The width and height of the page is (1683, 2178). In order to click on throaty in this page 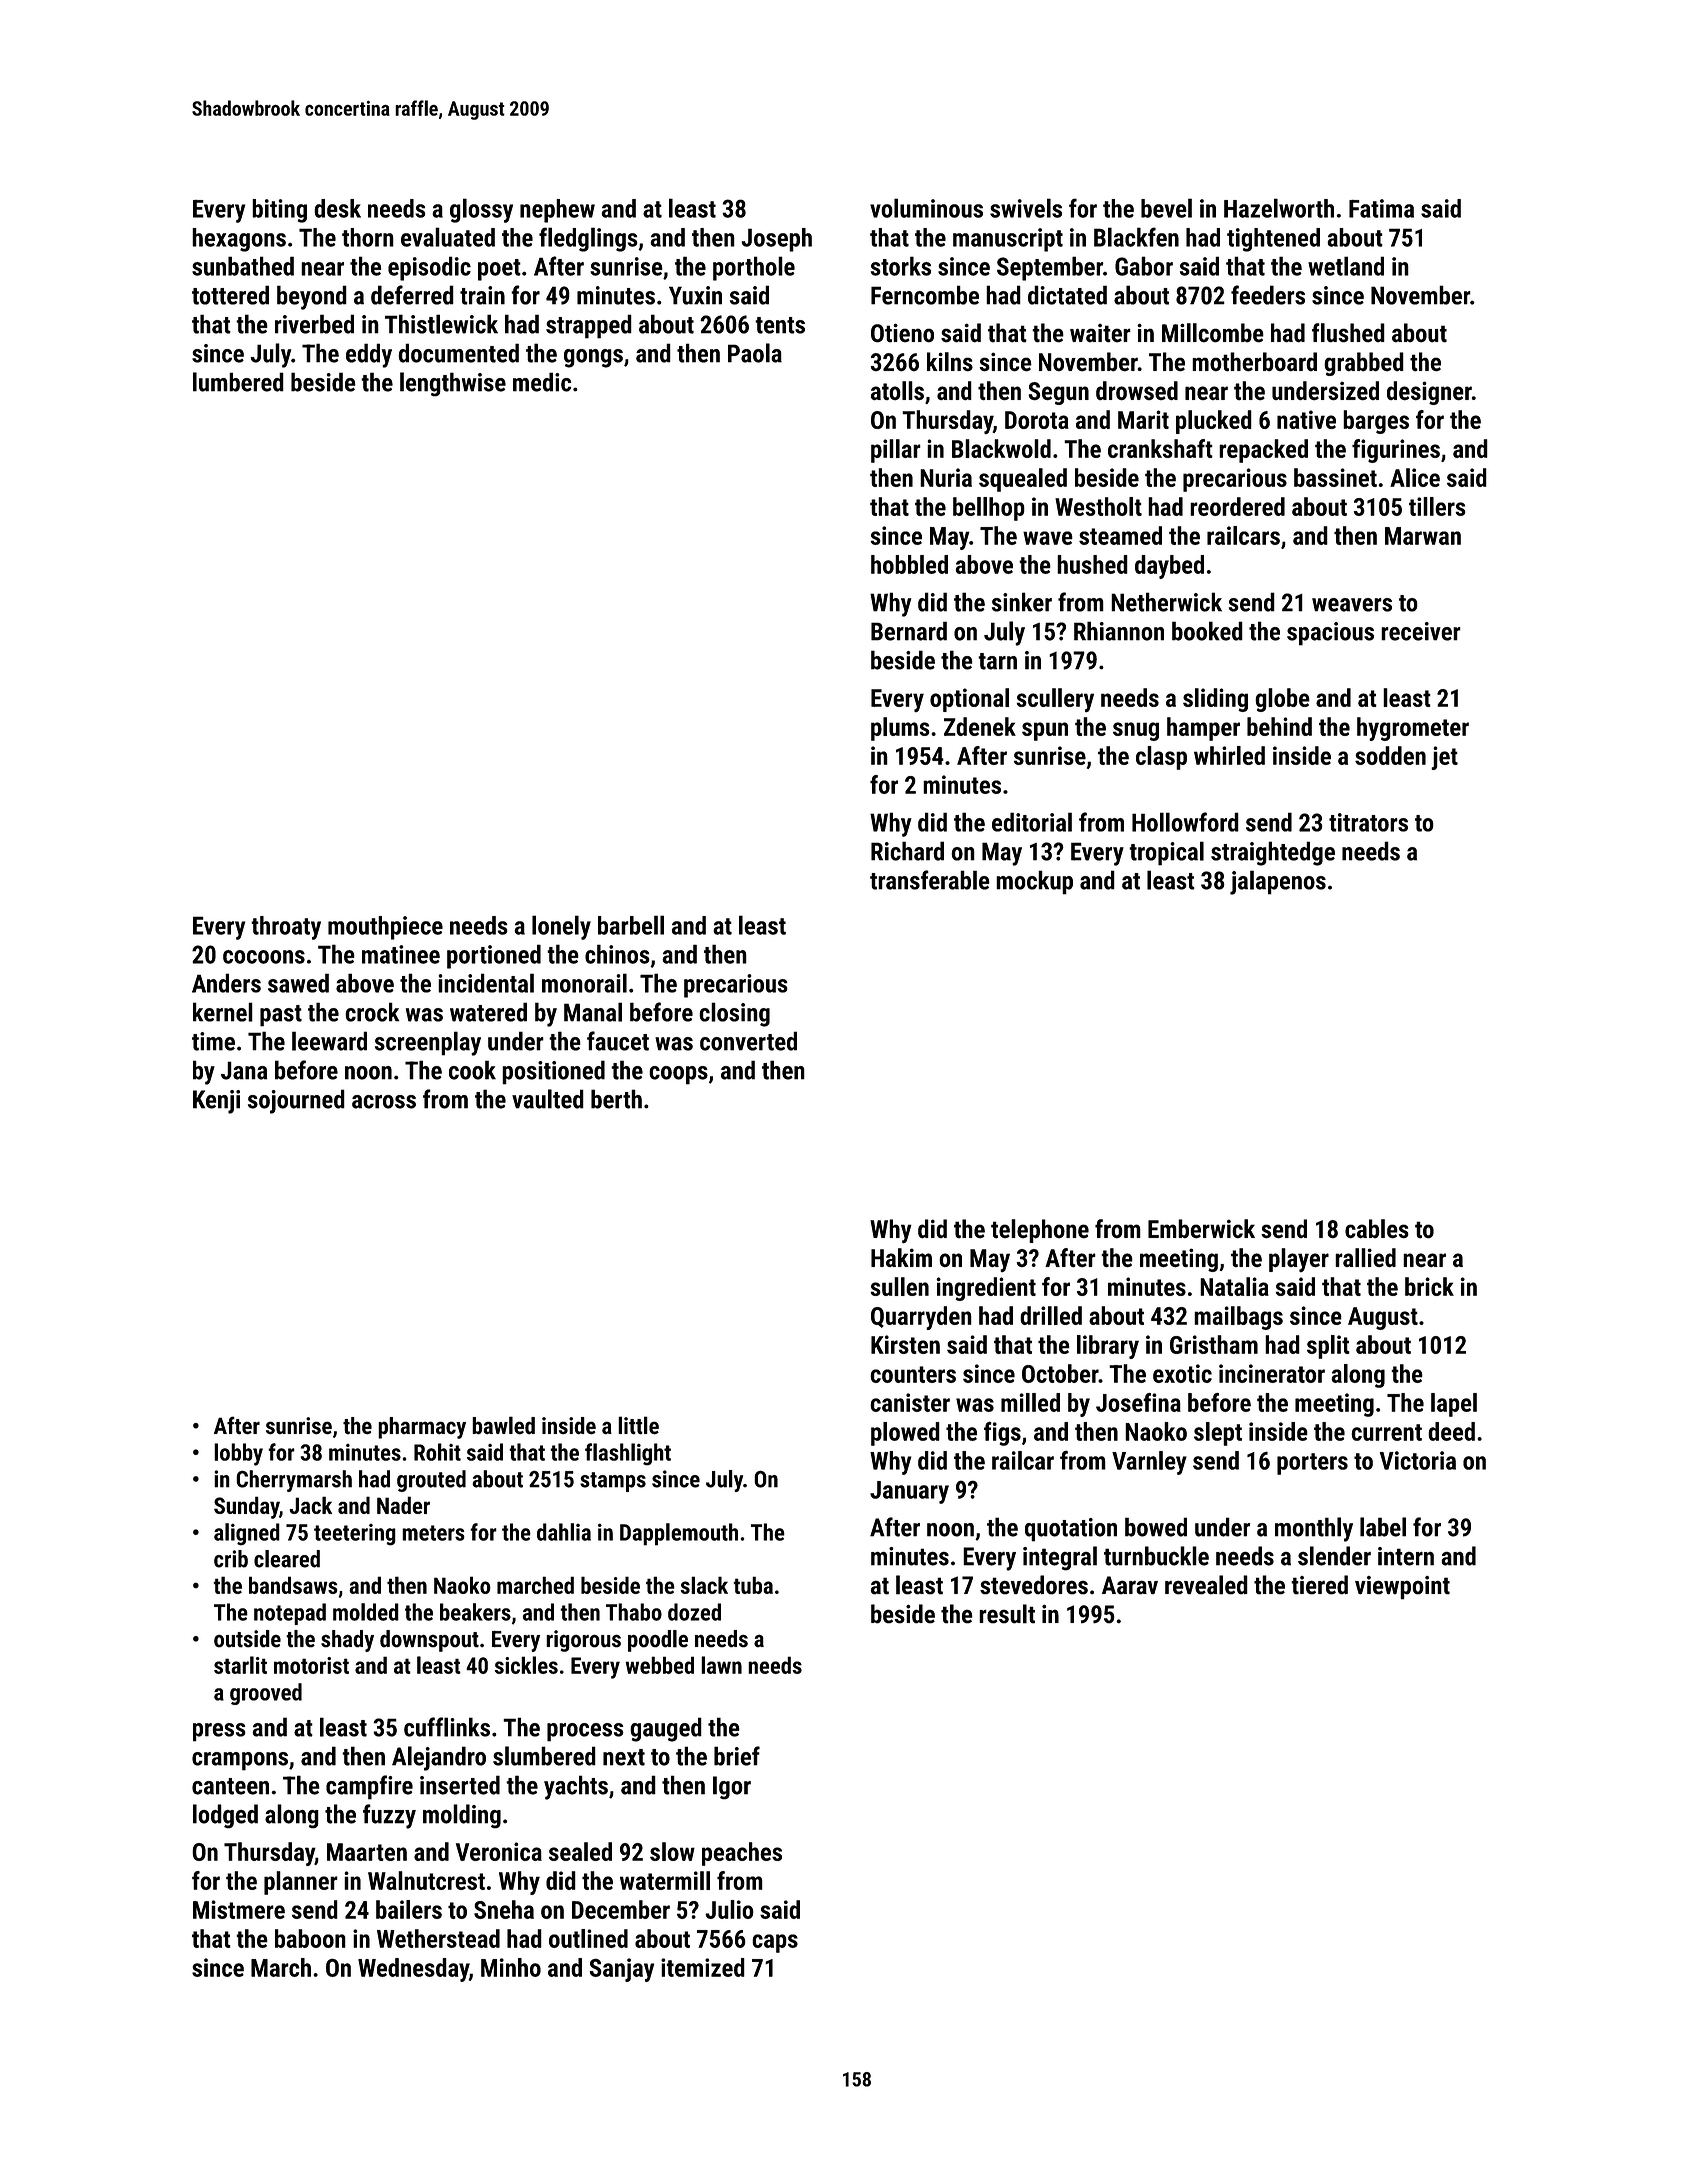, I will do `click(286, 928)`.
